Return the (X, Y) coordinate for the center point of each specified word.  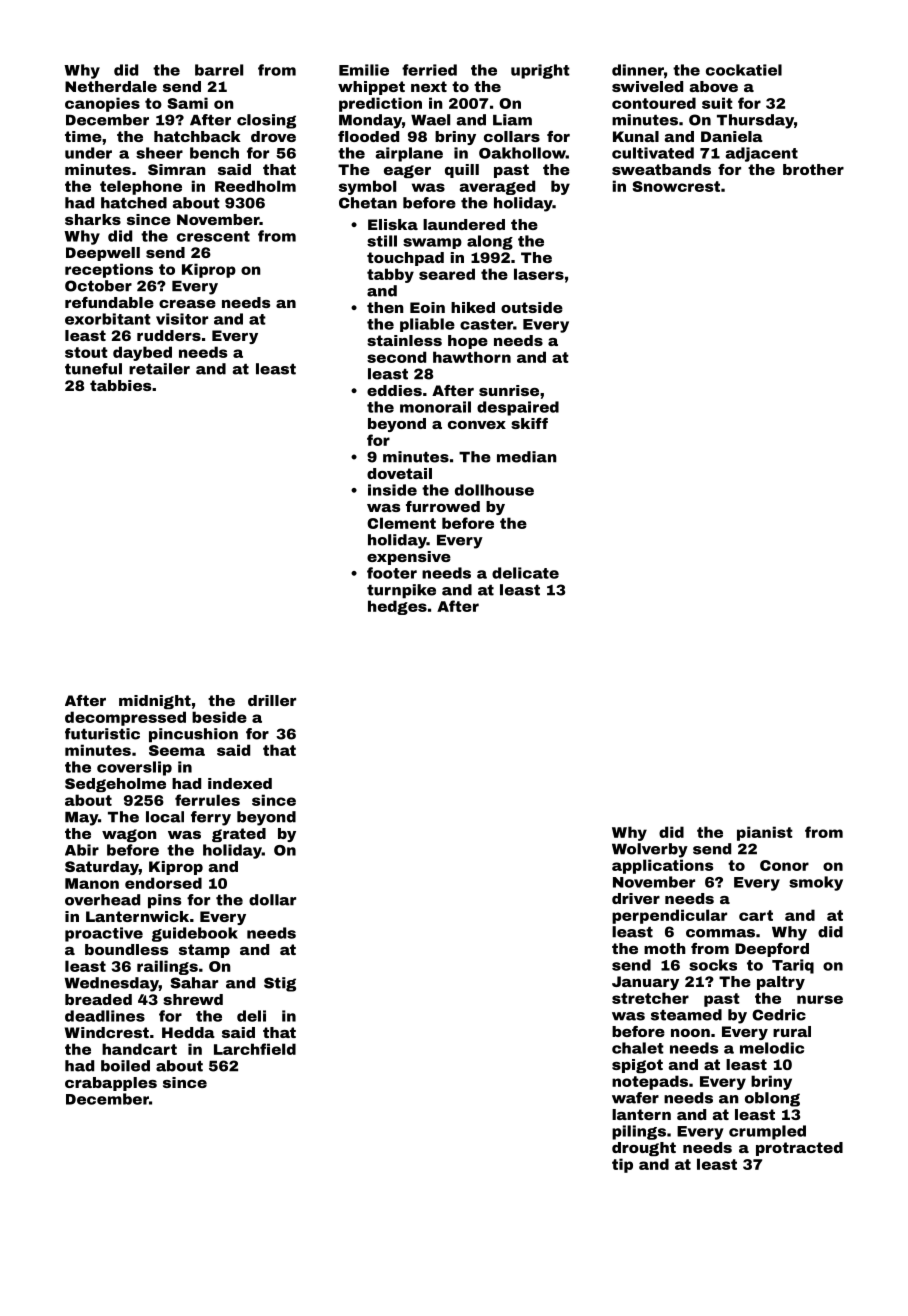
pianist (765, 833)
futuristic (102, 734)
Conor (784, 865)
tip (622, 1165)
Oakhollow (522, 153)
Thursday (755, 121)
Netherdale (111, 86)
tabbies (120, 385)
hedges (397, 607)
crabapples (111, 1084)
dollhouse (494, 490)
